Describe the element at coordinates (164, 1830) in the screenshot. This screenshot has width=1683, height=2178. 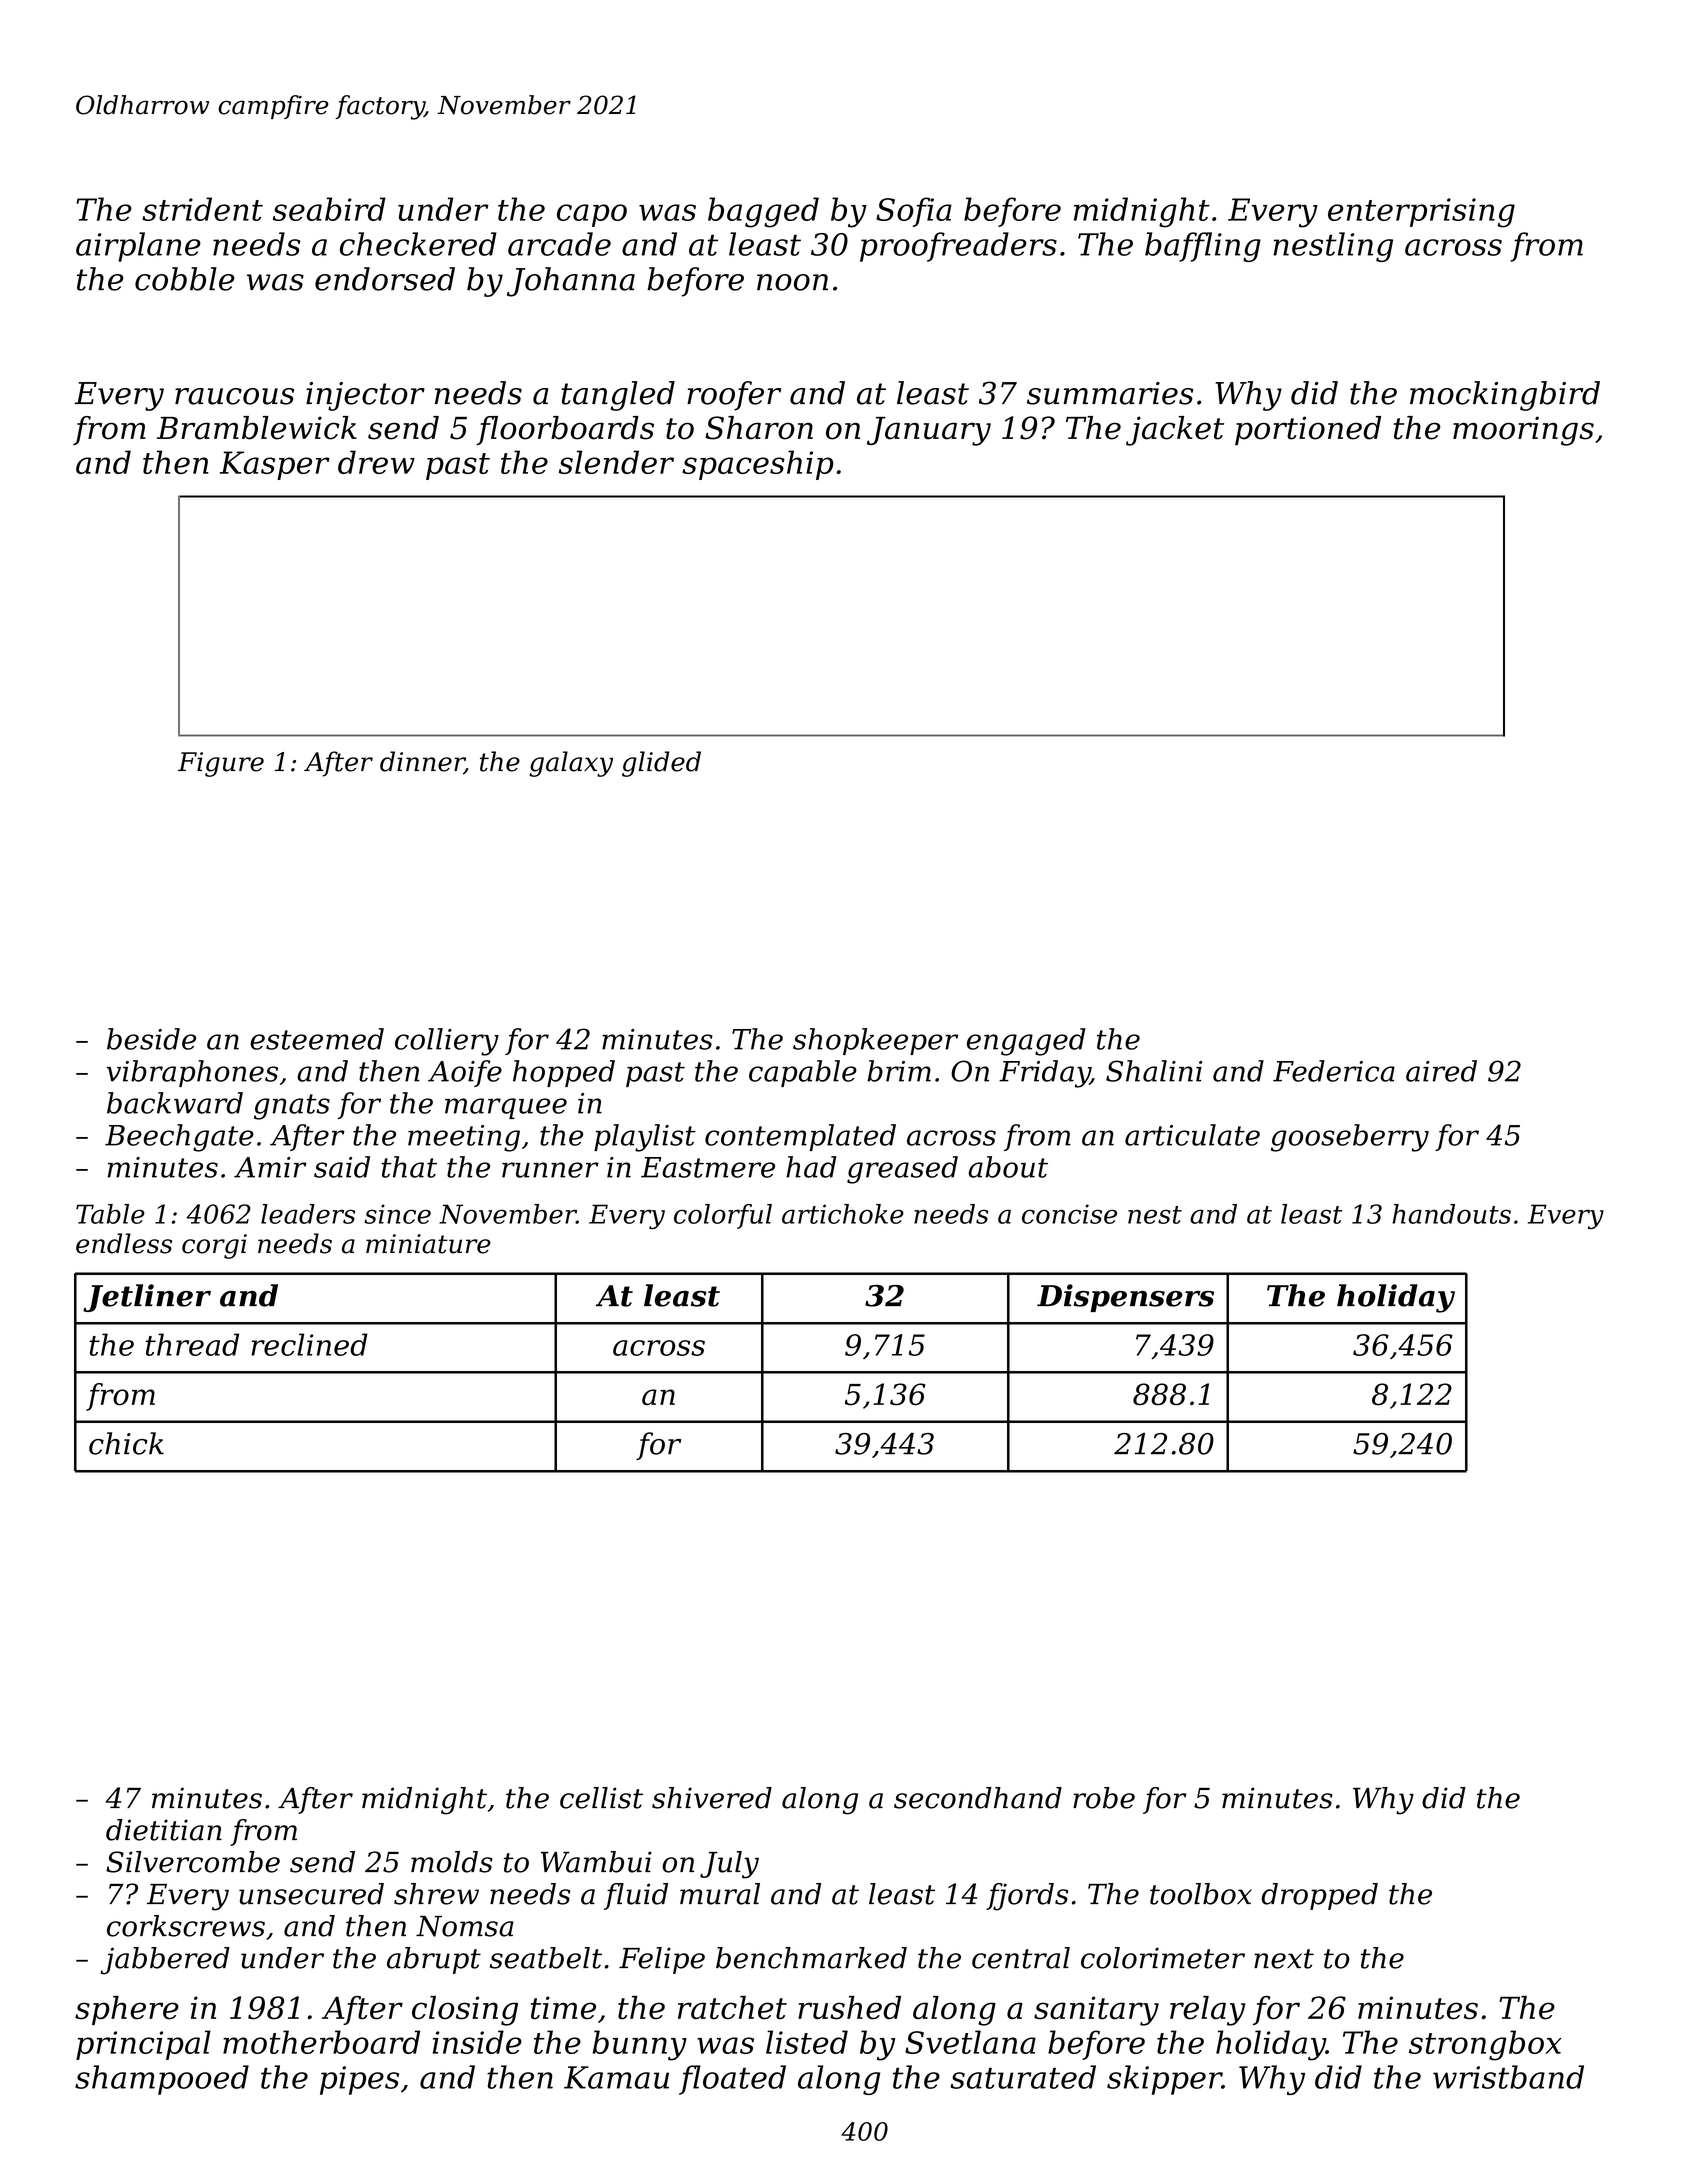
I see `dietitian` at that location.
